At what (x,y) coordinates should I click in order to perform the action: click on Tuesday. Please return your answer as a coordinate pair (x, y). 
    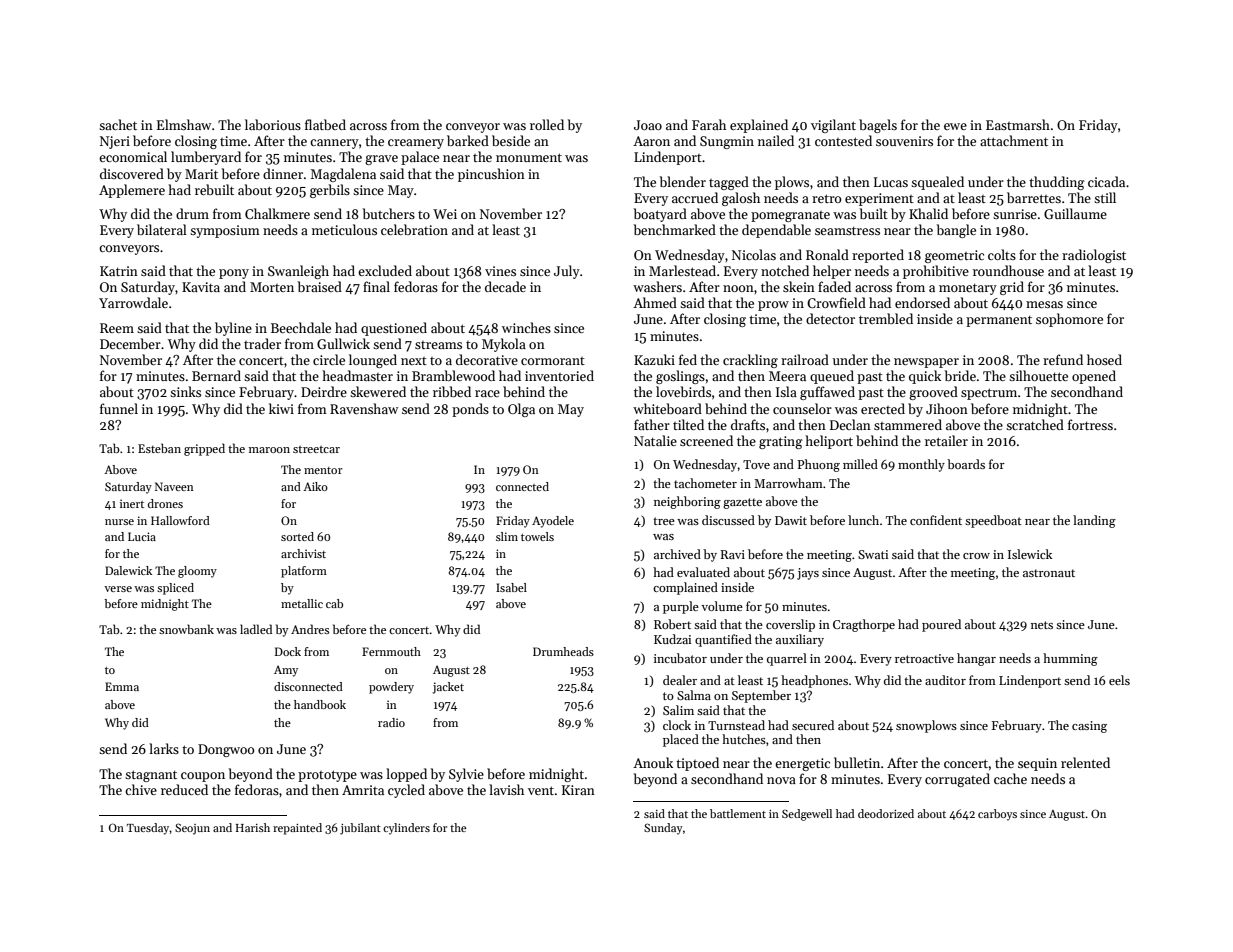
    Looking at the image, I should click on (148, 829).
